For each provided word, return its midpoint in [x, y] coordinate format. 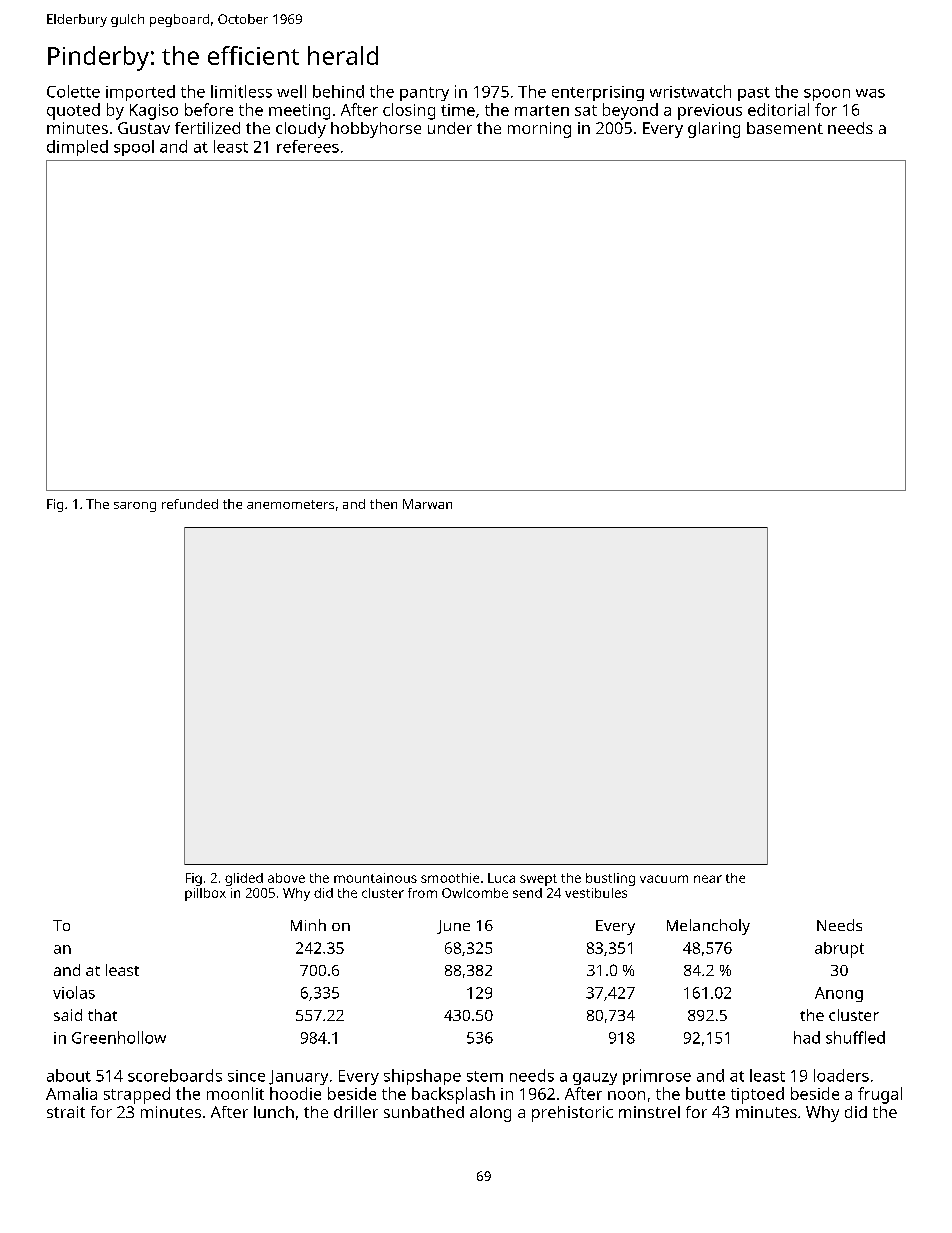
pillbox [205, 894]
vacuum [664, 879]
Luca [501, 878]
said [68, 1015]
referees [308, 146]
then [383, 504]
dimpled [77, 148]
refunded [190, 504]
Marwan [427, 504]
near [708, 879]
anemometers [290, 504]
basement [785, 128]
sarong [135, 507]
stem [485, 1076]
